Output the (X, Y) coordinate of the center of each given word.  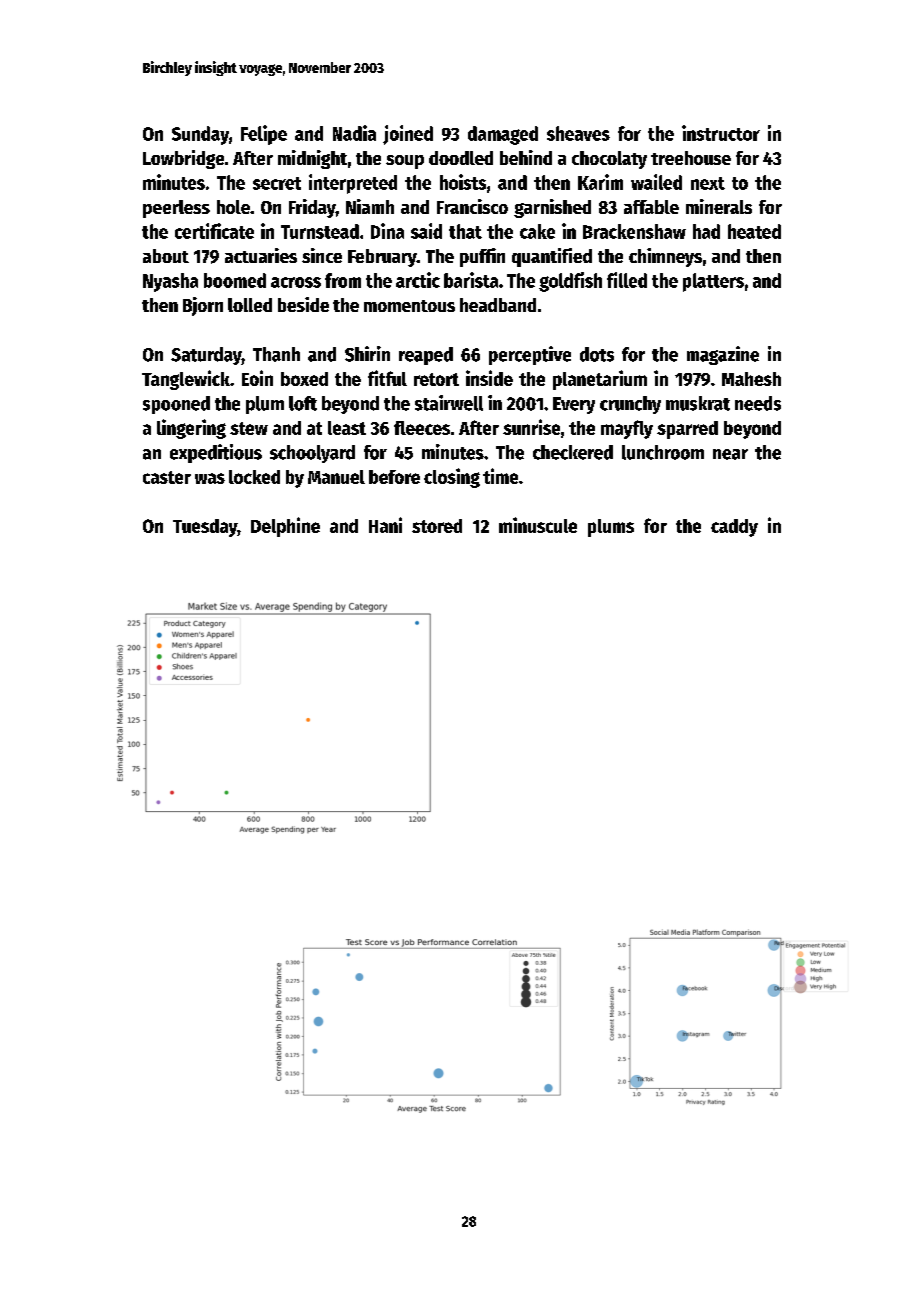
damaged (503, 135)
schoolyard (312, 454)
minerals (719, 206)
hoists (463, 182)
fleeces (422, 428)
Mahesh (751, 379)
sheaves (578, 133)
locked (254, 477)
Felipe (264, 135)
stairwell (449, 403)
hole (233, 207)
